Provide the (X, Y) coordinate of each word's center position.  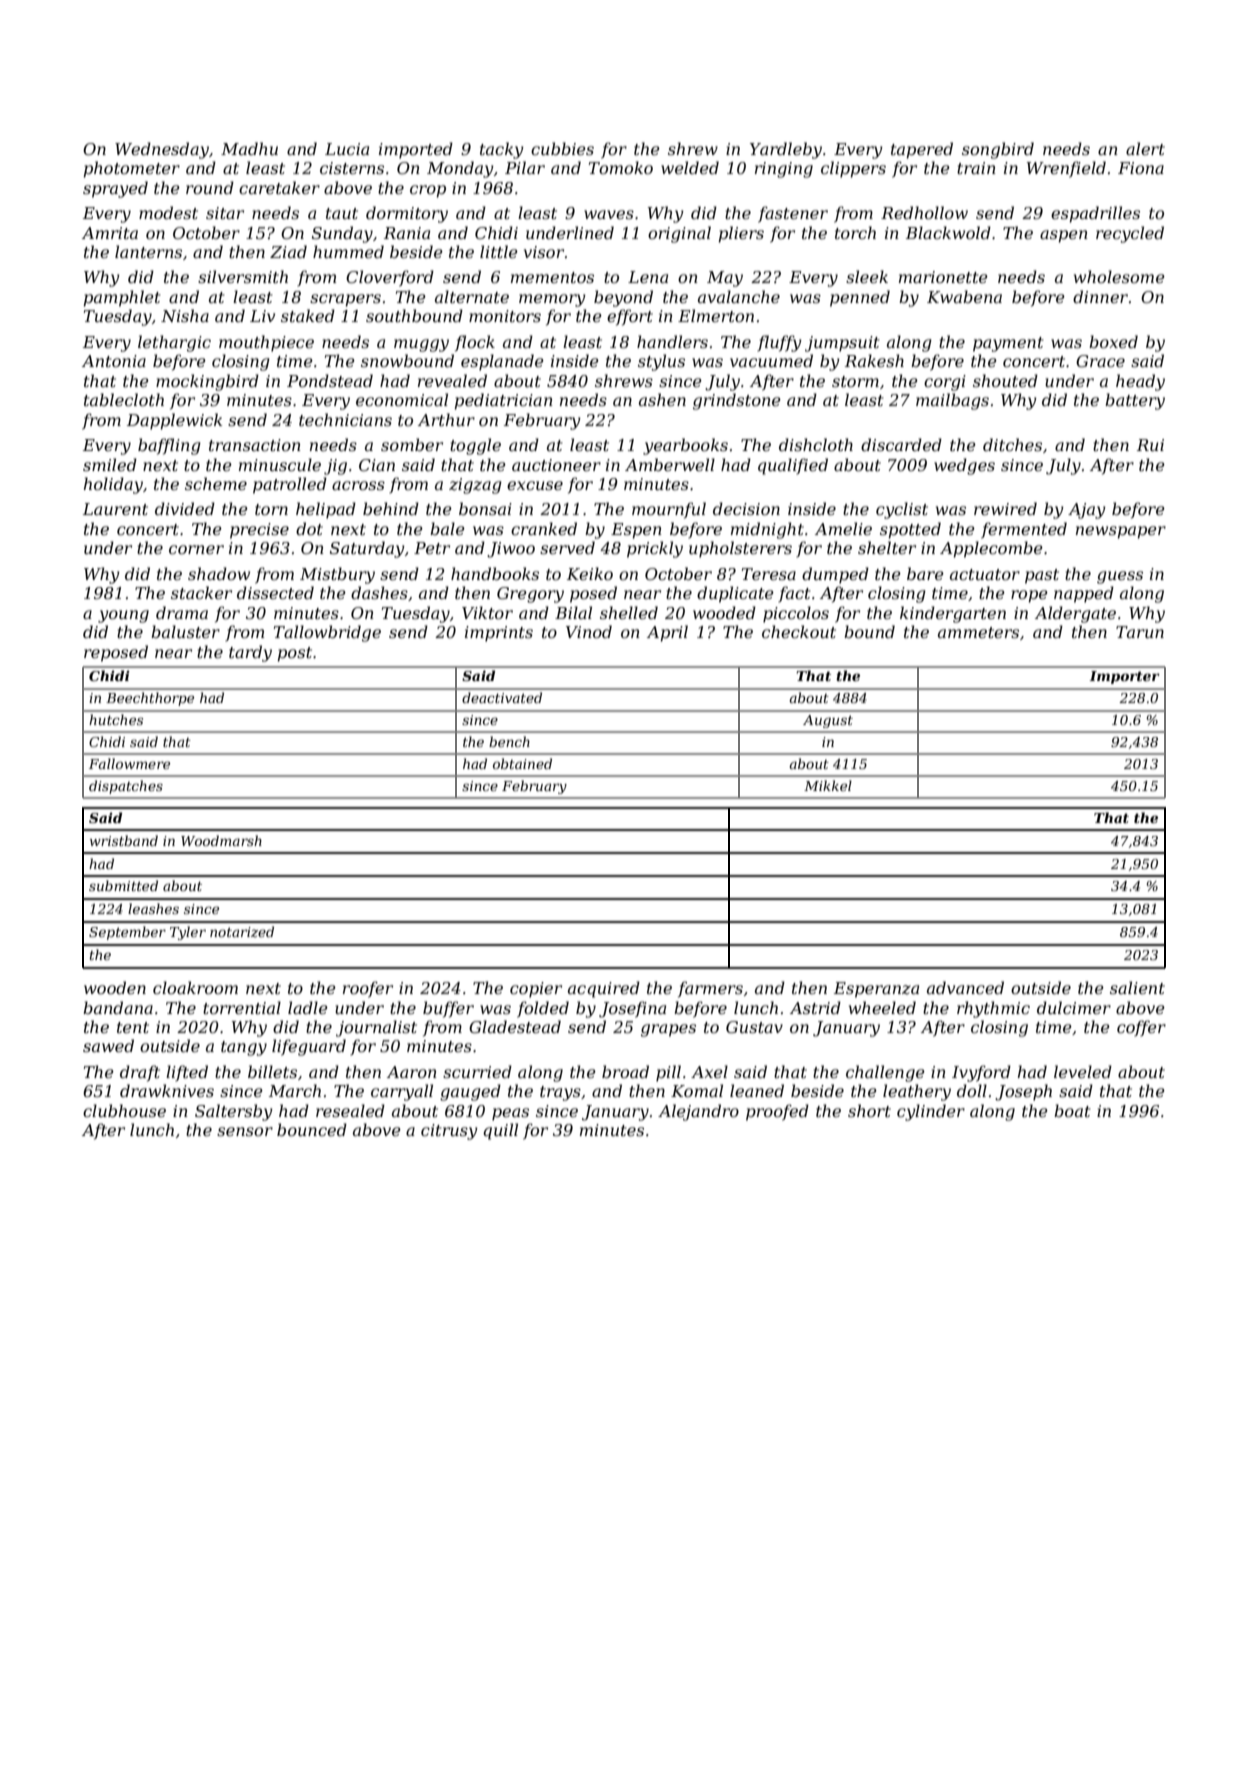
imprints (499, 634)
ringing (784, 170)
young (123, 616)
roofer (368, 989)
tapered (922, 150)
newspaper (1121, 532)
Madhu (249, 148)
